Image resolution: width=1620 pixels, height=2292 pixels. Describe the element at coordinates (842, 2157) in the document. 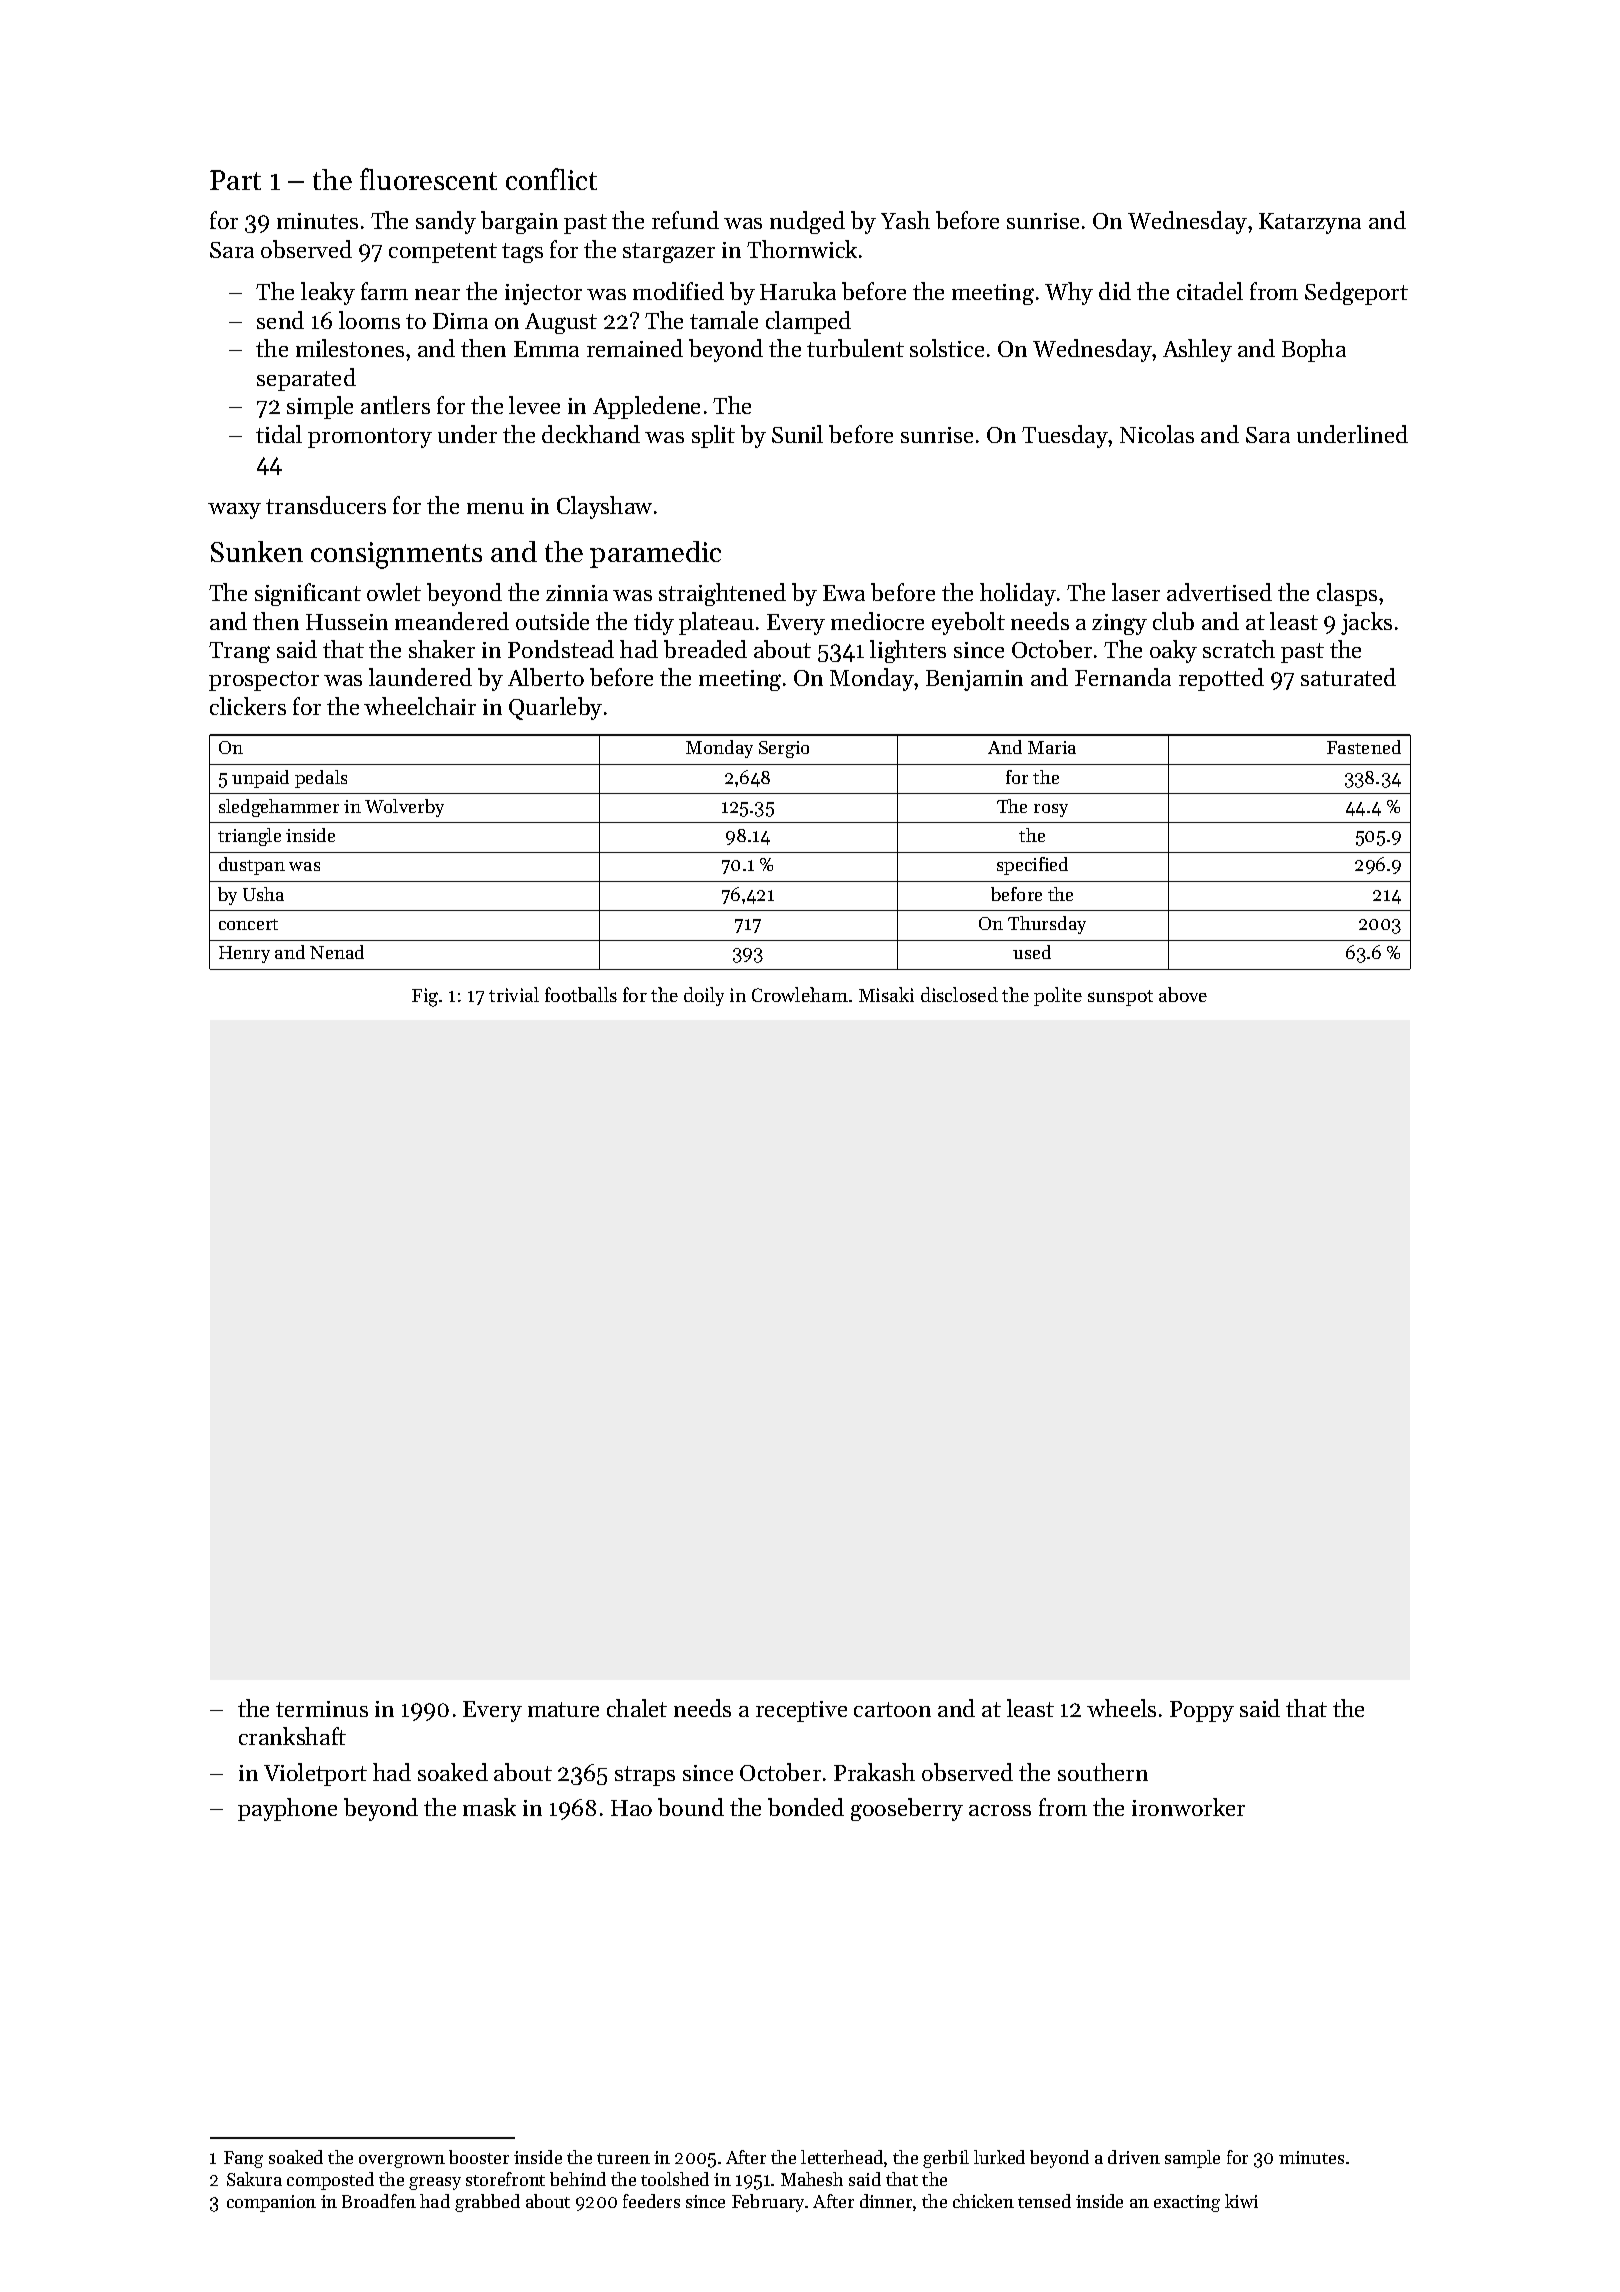

I see `letterhead` at that location.
